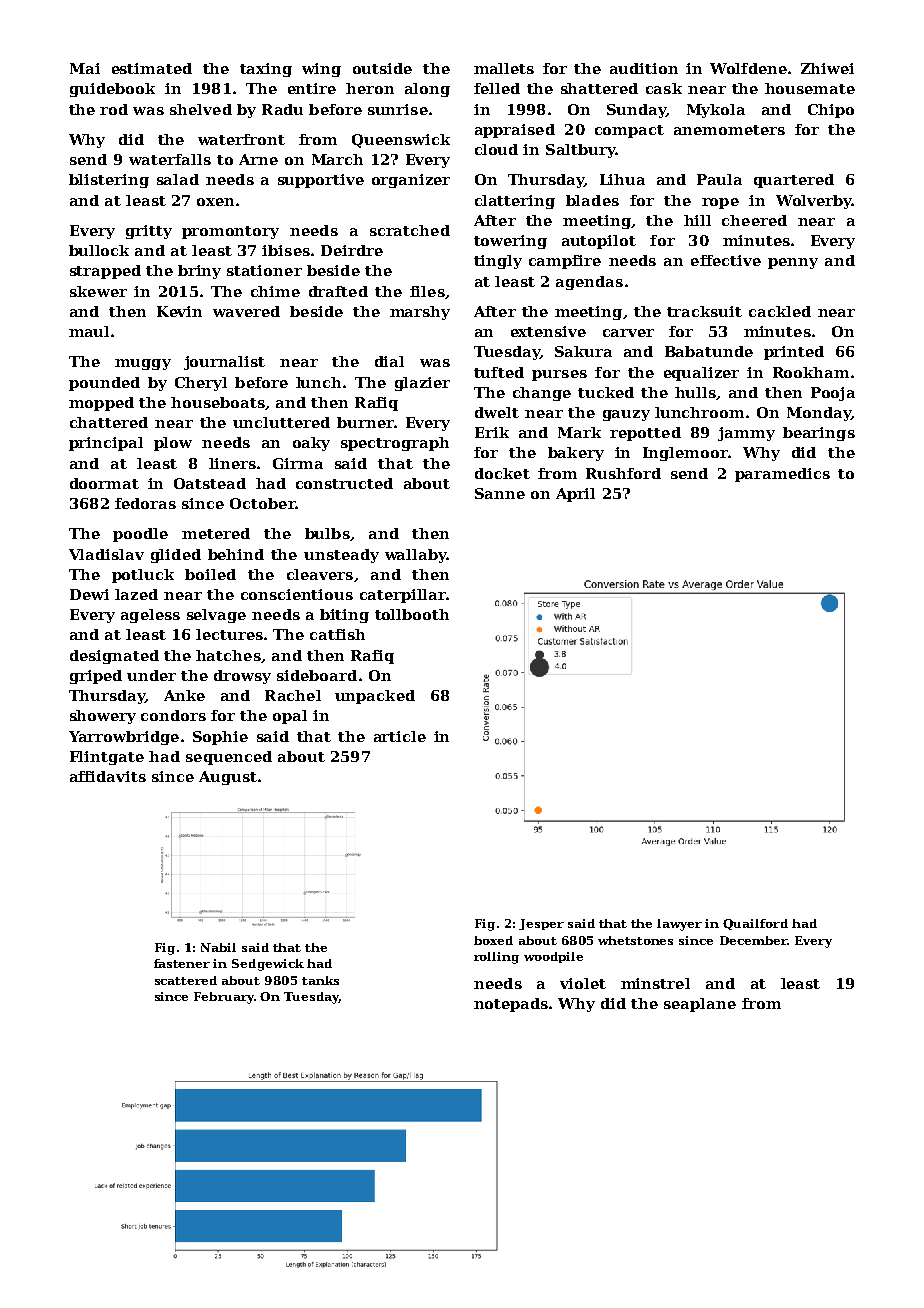  What do you see at coordinates (819, 434) in the image?
I see `bearings` at bounding box center [819, 434].
